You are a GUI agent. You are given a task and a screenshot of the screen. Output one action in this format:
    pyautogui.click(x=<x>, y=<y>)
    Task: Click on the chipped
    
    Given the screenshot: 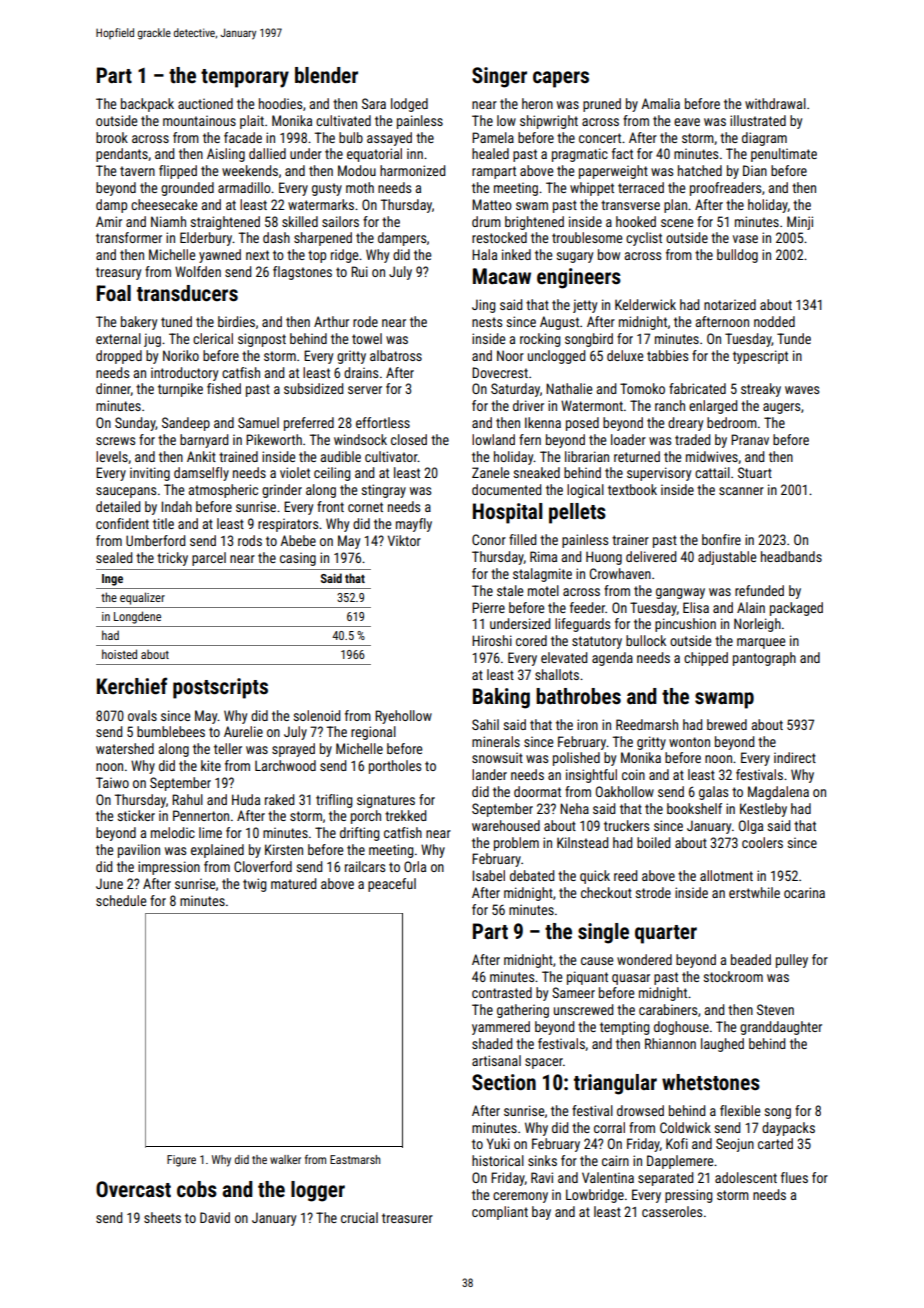 What is the action you would take?
    pyautogui.click(x=706, y=659)
